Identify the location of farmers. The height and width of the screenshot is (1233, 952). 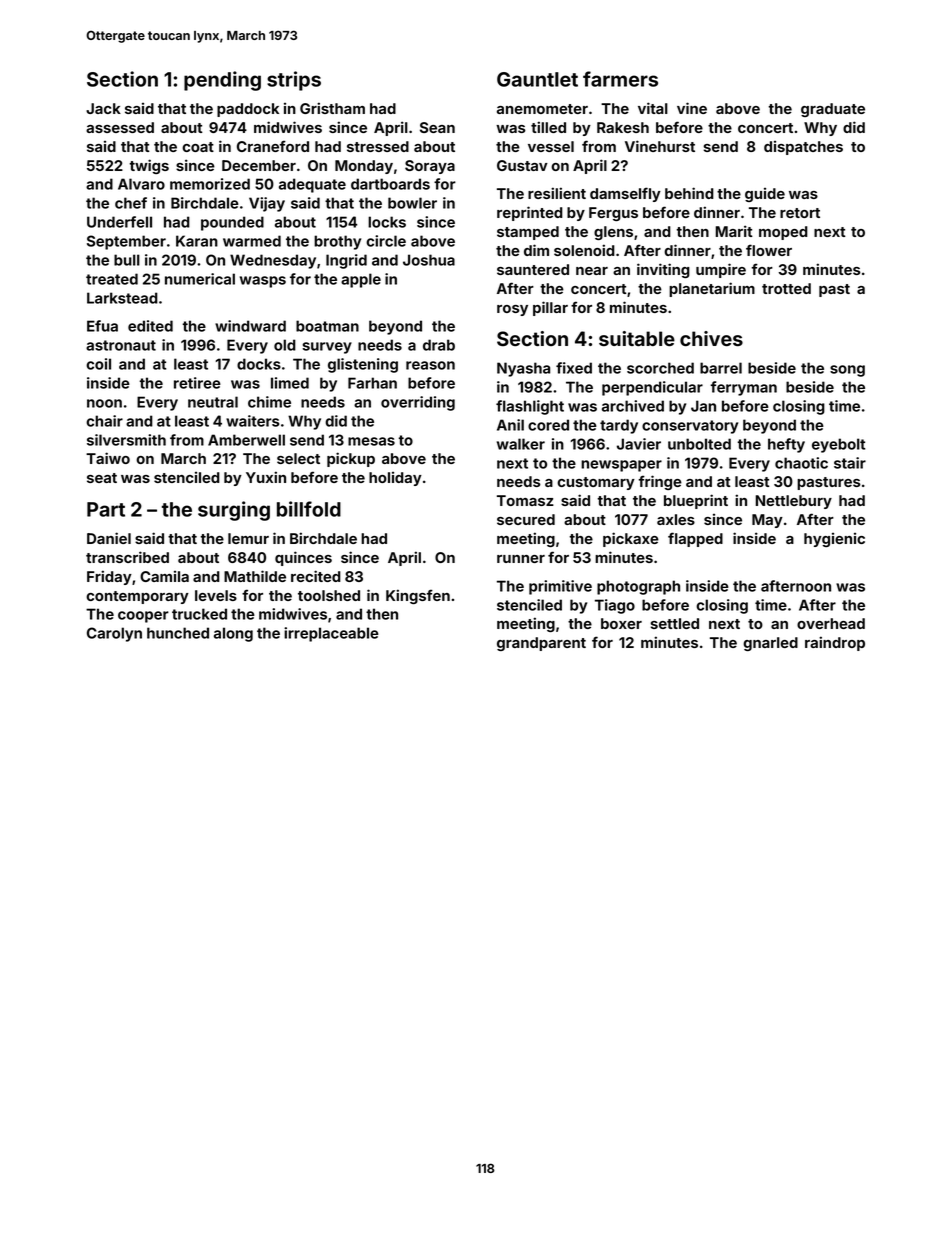
(620, 79).
